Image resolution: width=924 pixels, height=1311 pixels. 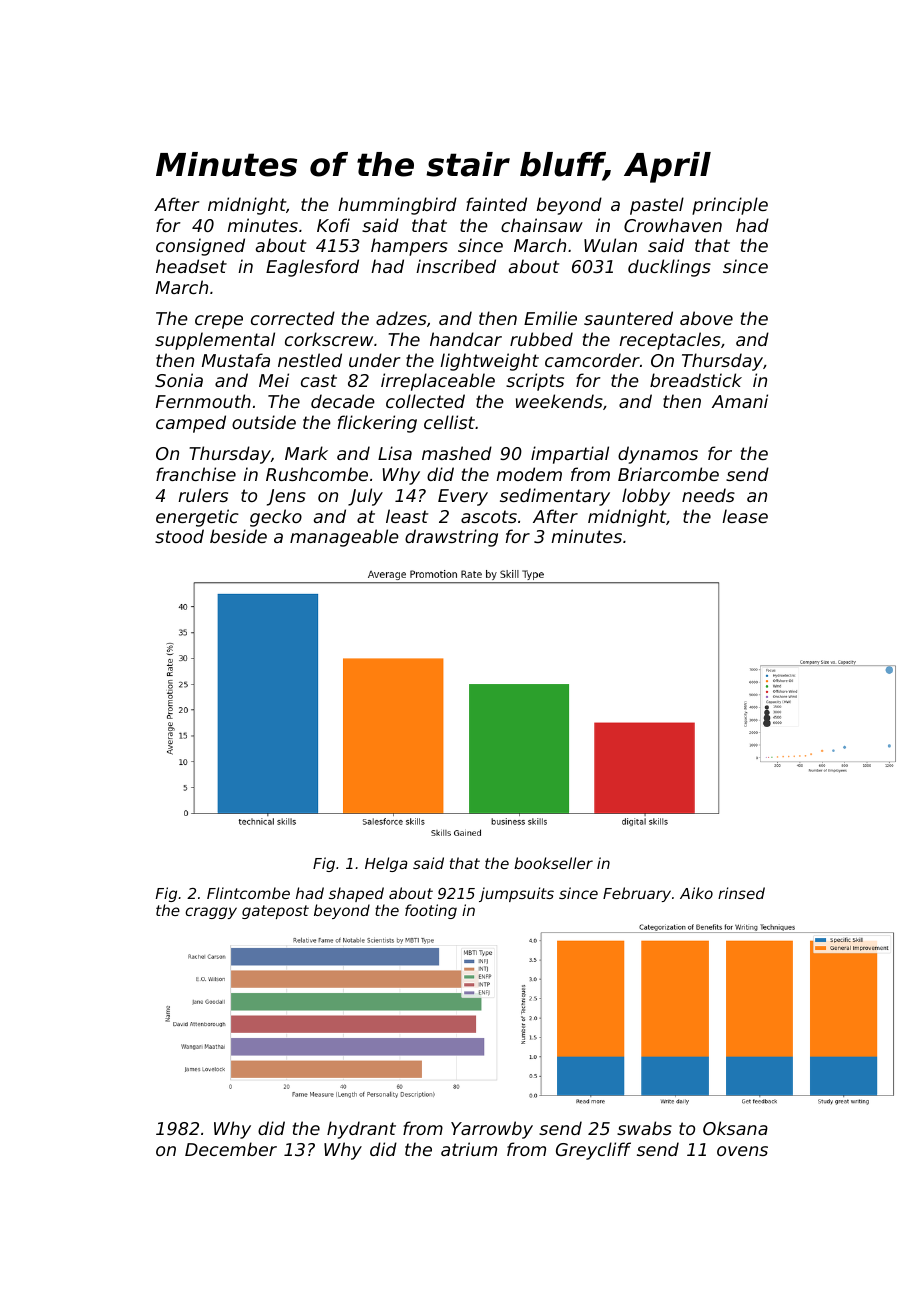 I want to click on stood, so click(x=179, y=536).
